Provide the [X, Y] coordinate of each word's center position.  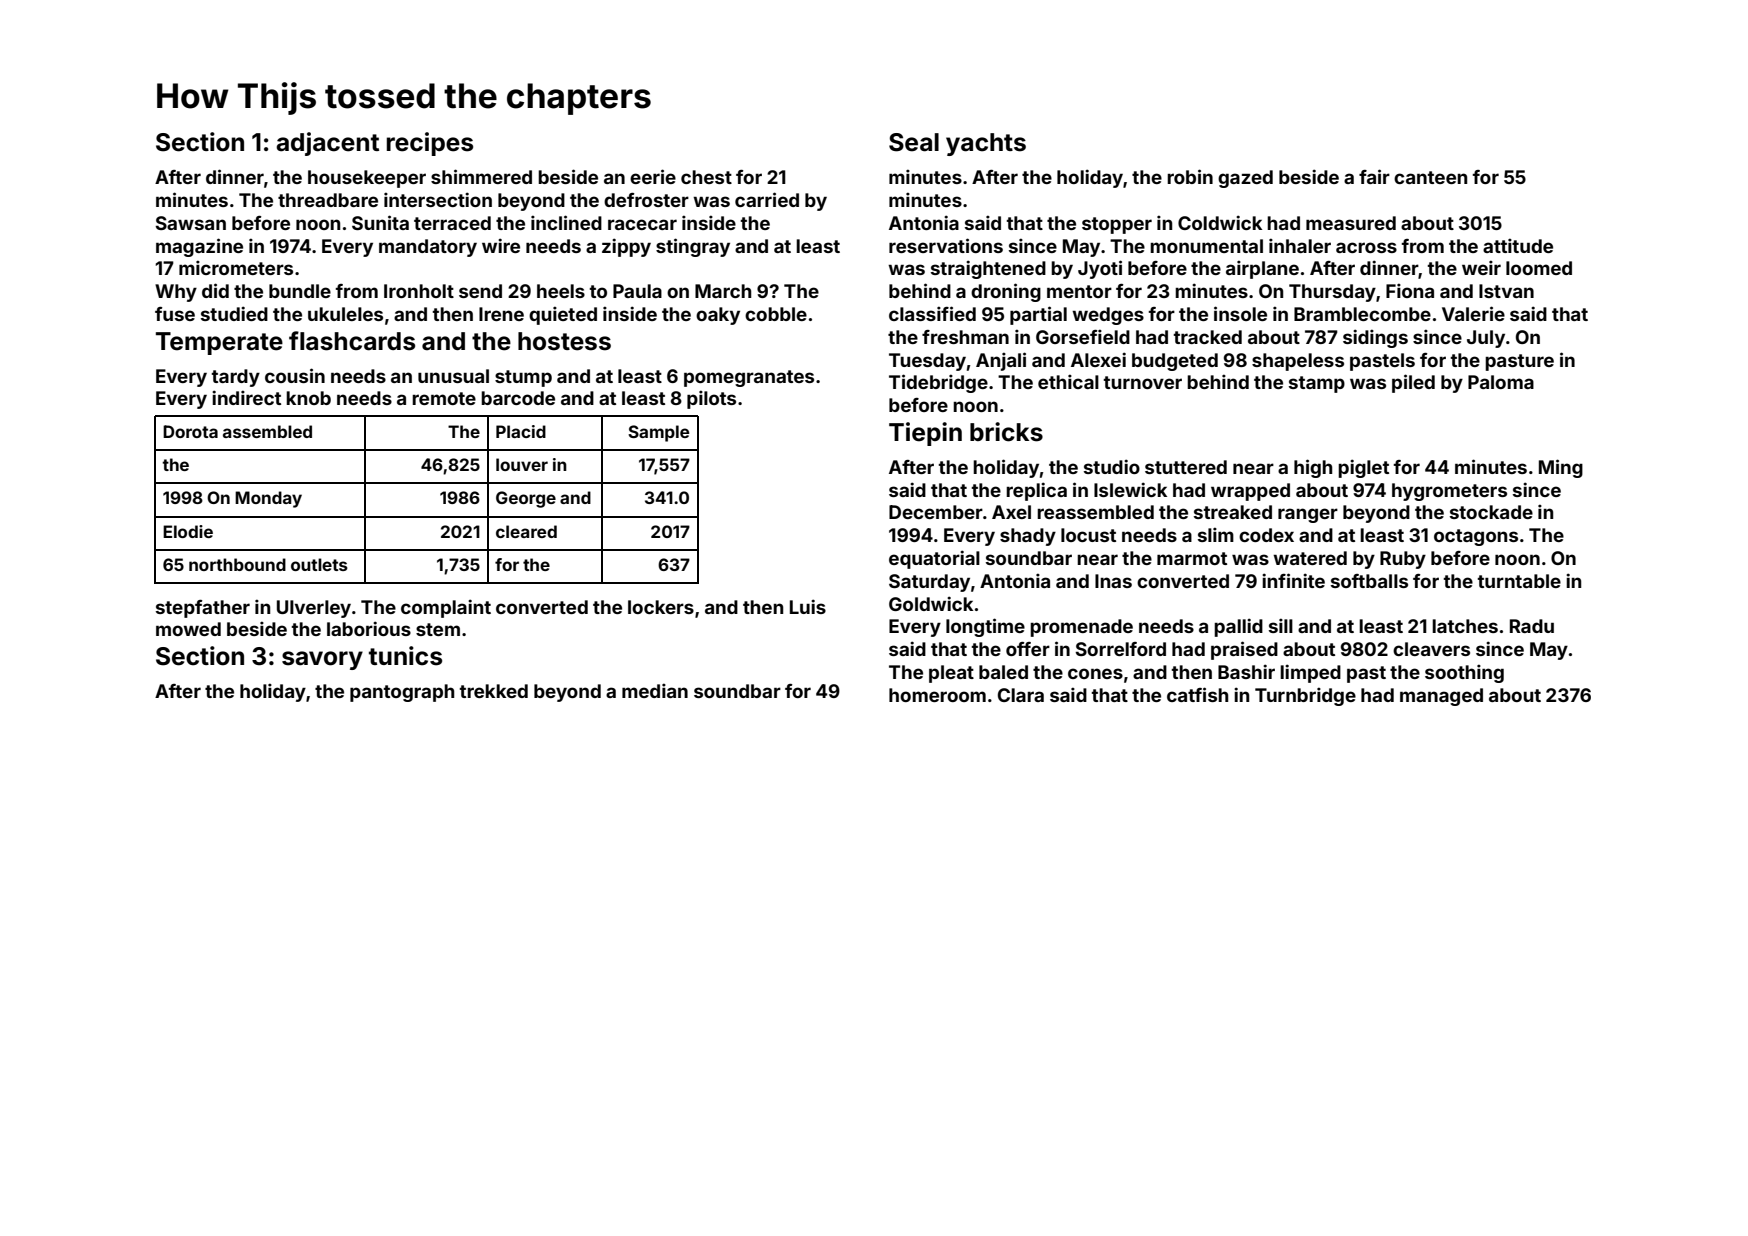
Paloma [1501, 382]
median [655, 690]
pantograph [402, 693]
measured [1351, 223]
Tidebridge [938, 383]
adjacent [327, 144]
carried [767, 199]
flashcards [352, 341]
